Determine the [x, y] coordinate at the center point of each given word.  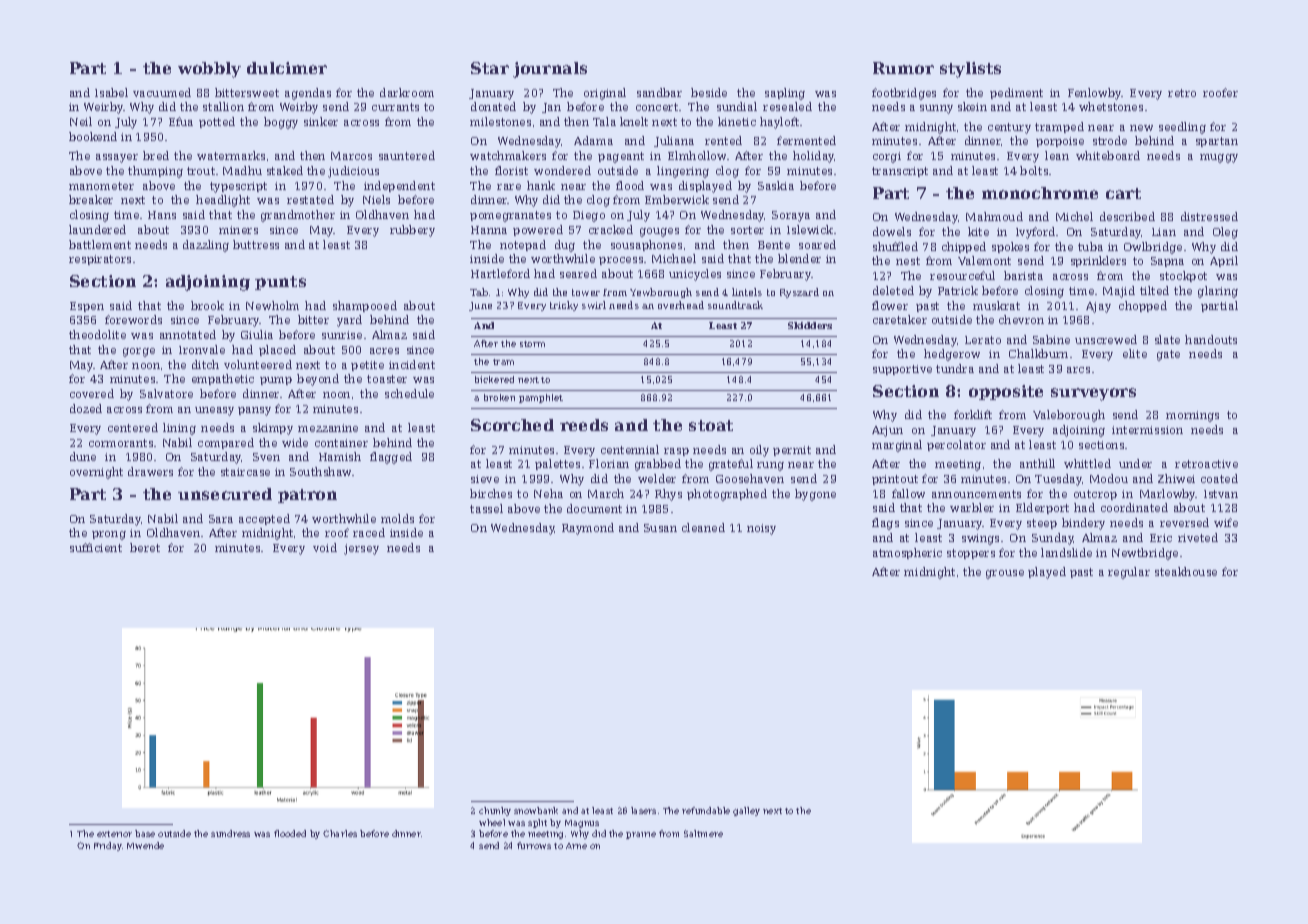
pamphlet [541, 398]
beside [709, 92]
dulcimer [287, 68]
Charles [340, 833]
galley [746, 811]
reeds [584, 425]
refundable [706, 810]
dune [83, 456]
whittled [1087, 463]
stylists [970, 70]
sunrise [342, 335]
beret [145, 547]
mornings [1192, 416]
